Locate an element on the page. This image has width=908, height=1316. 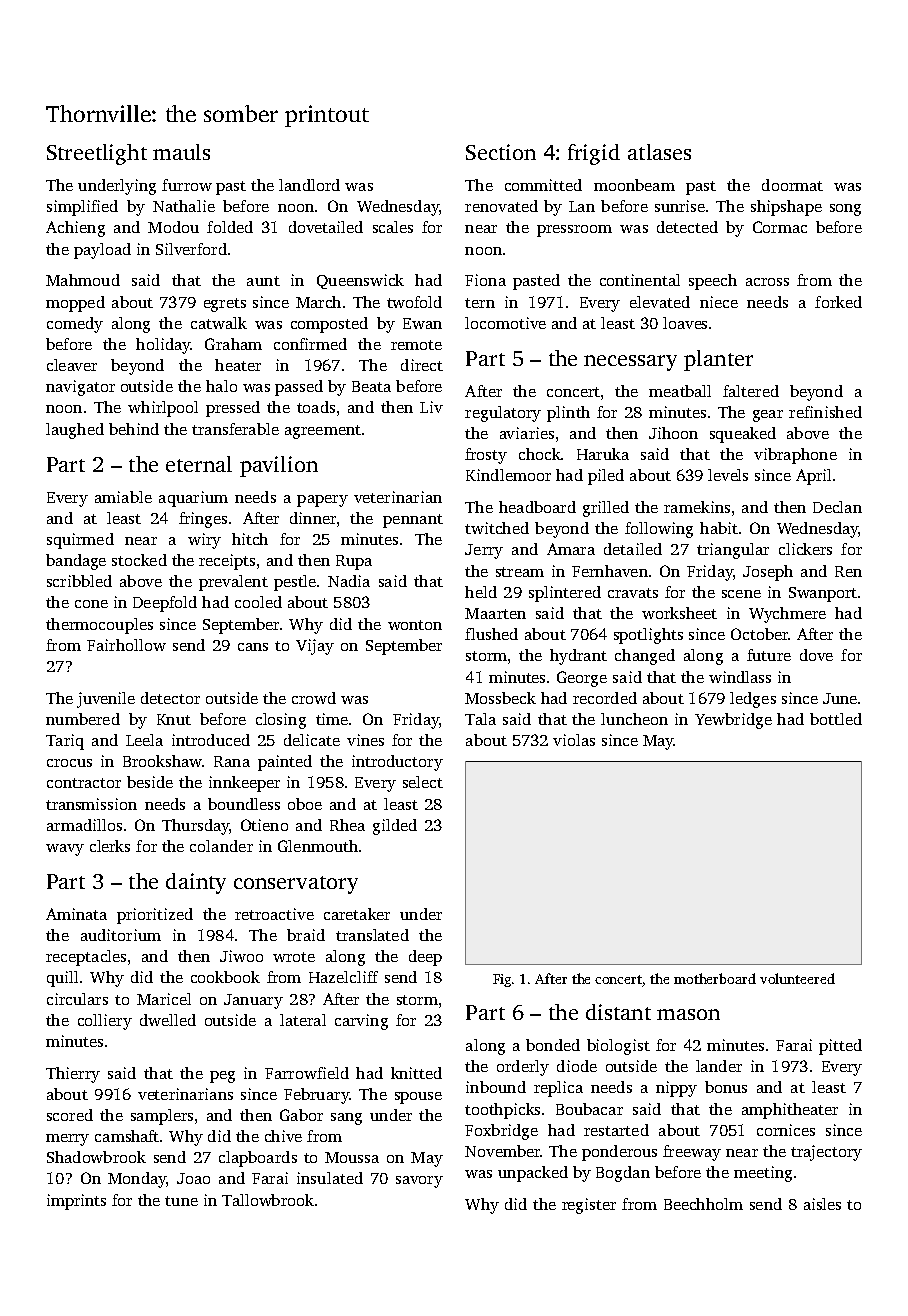
frigid is located at coordinates (594, 154).
